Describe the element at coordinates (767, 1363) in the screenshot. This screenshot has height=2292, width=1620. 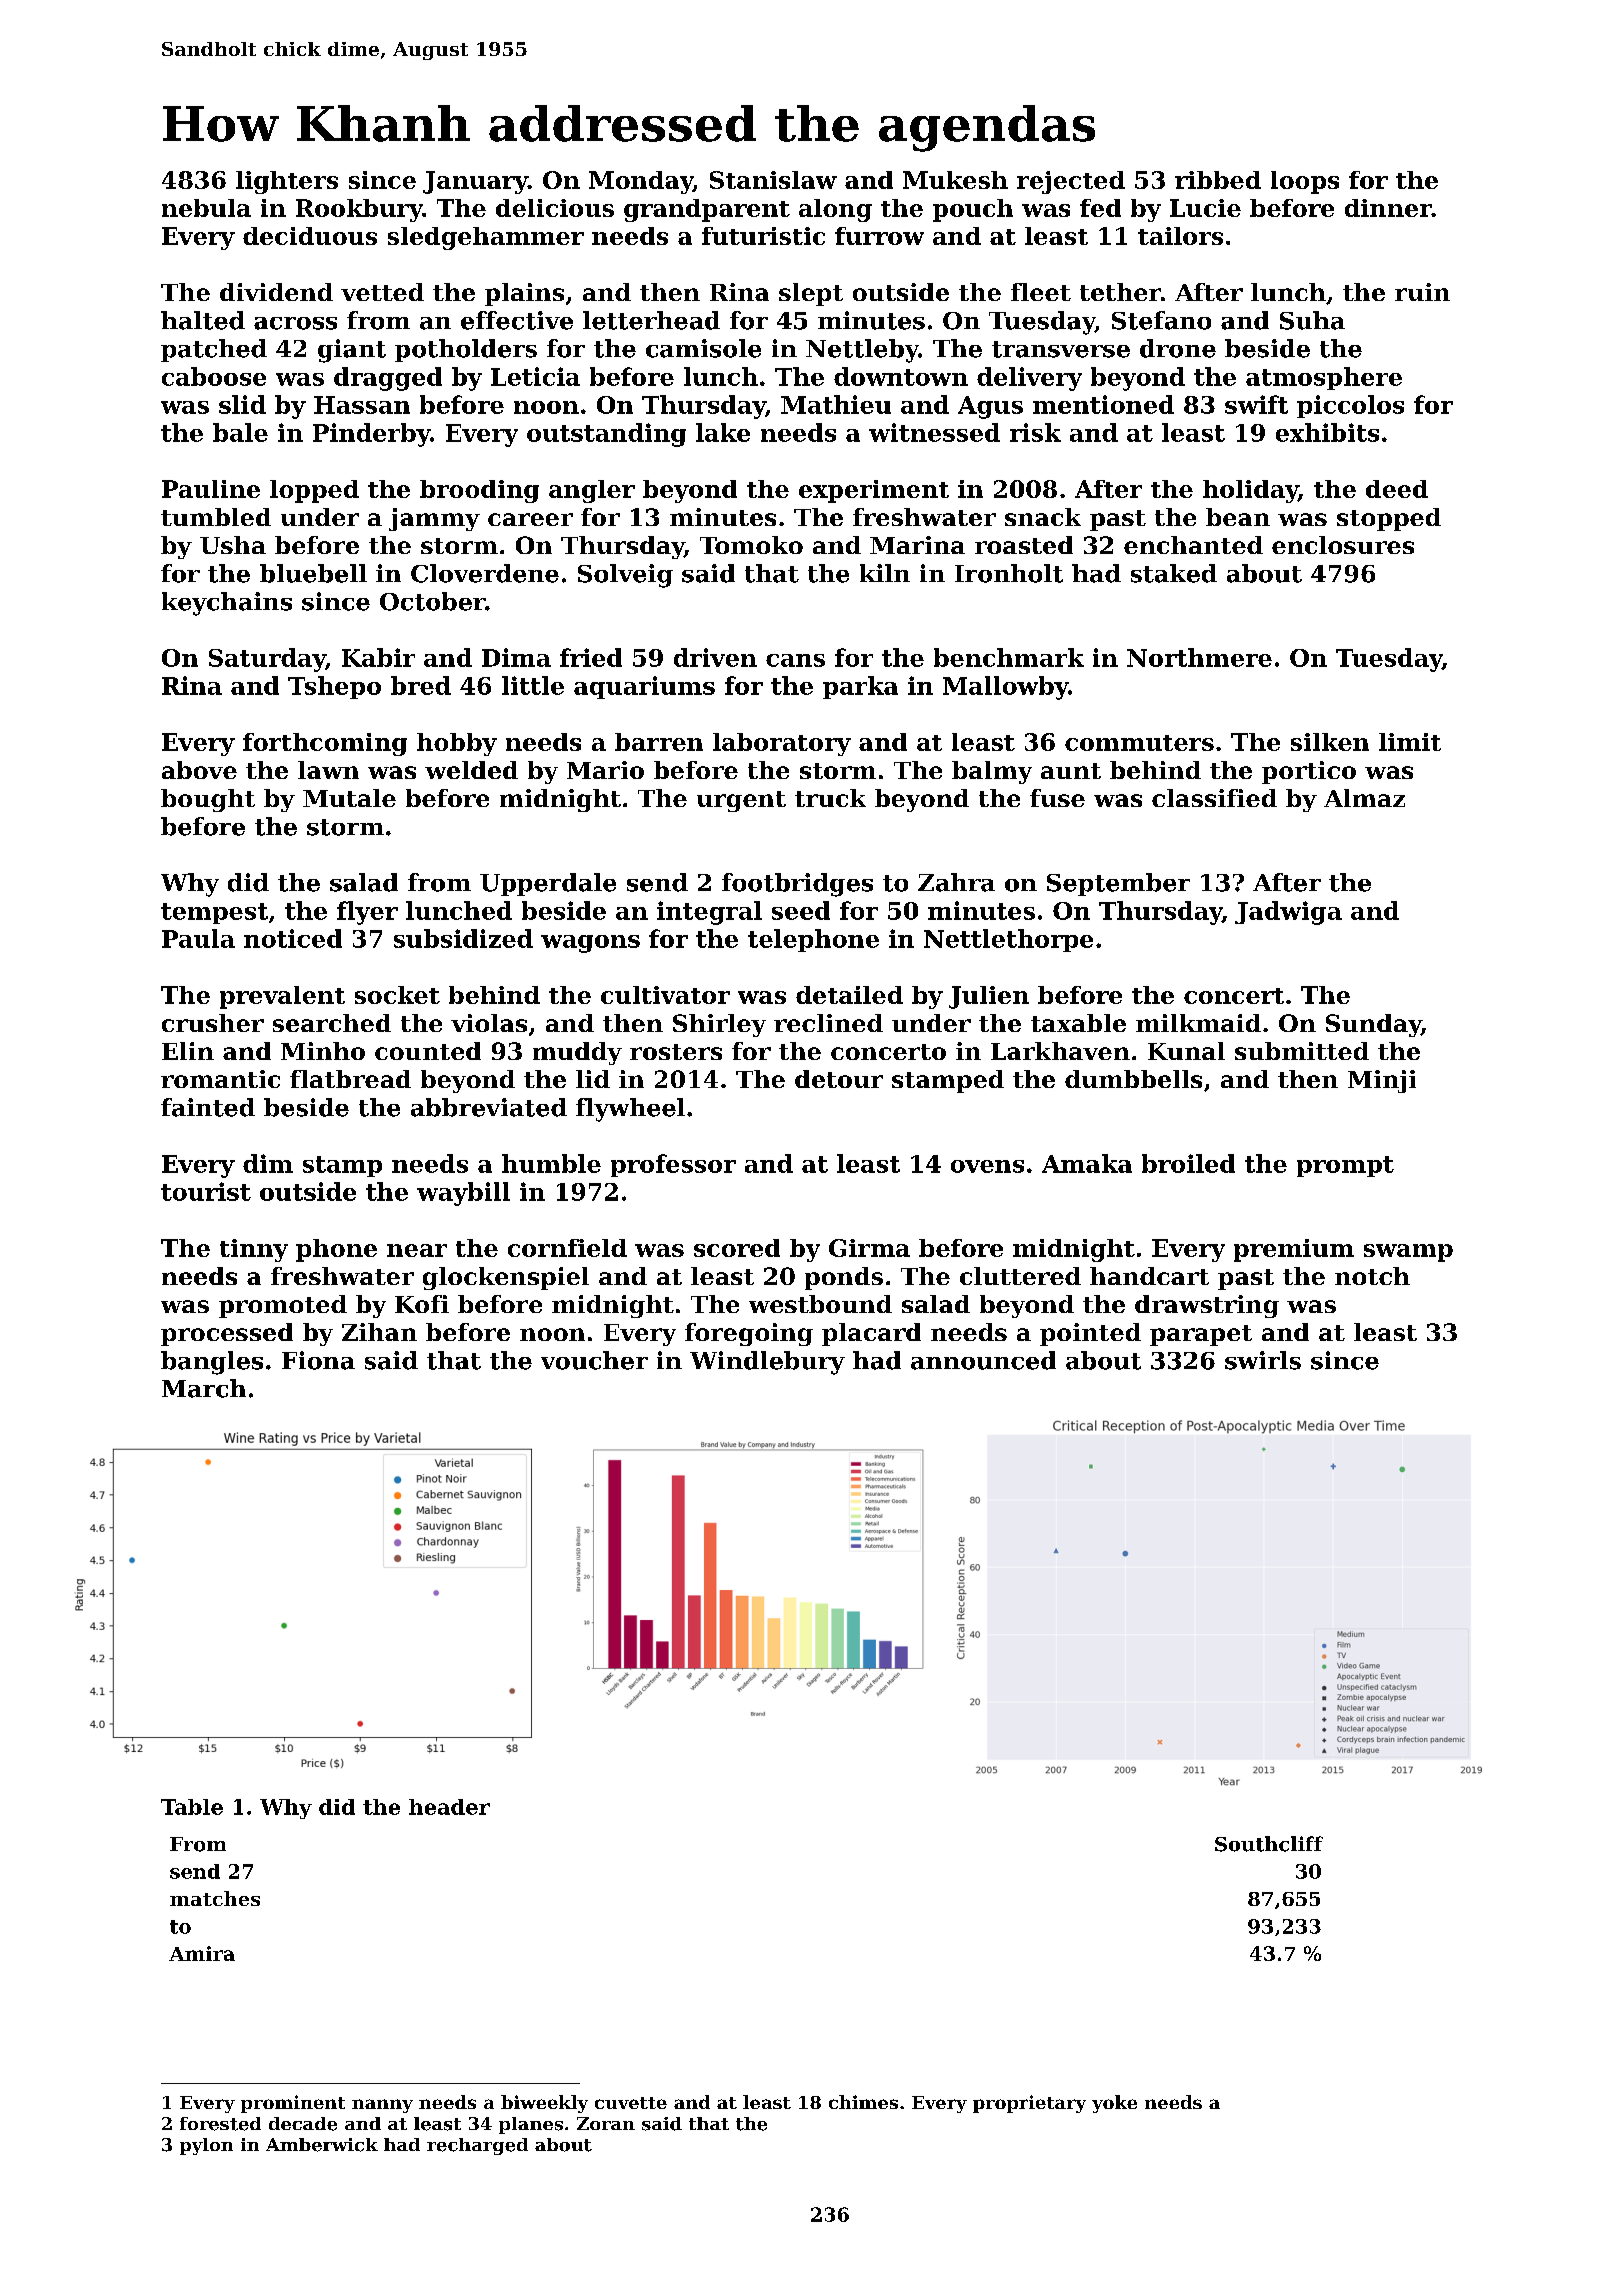
I see `Windlebury` at that location.
